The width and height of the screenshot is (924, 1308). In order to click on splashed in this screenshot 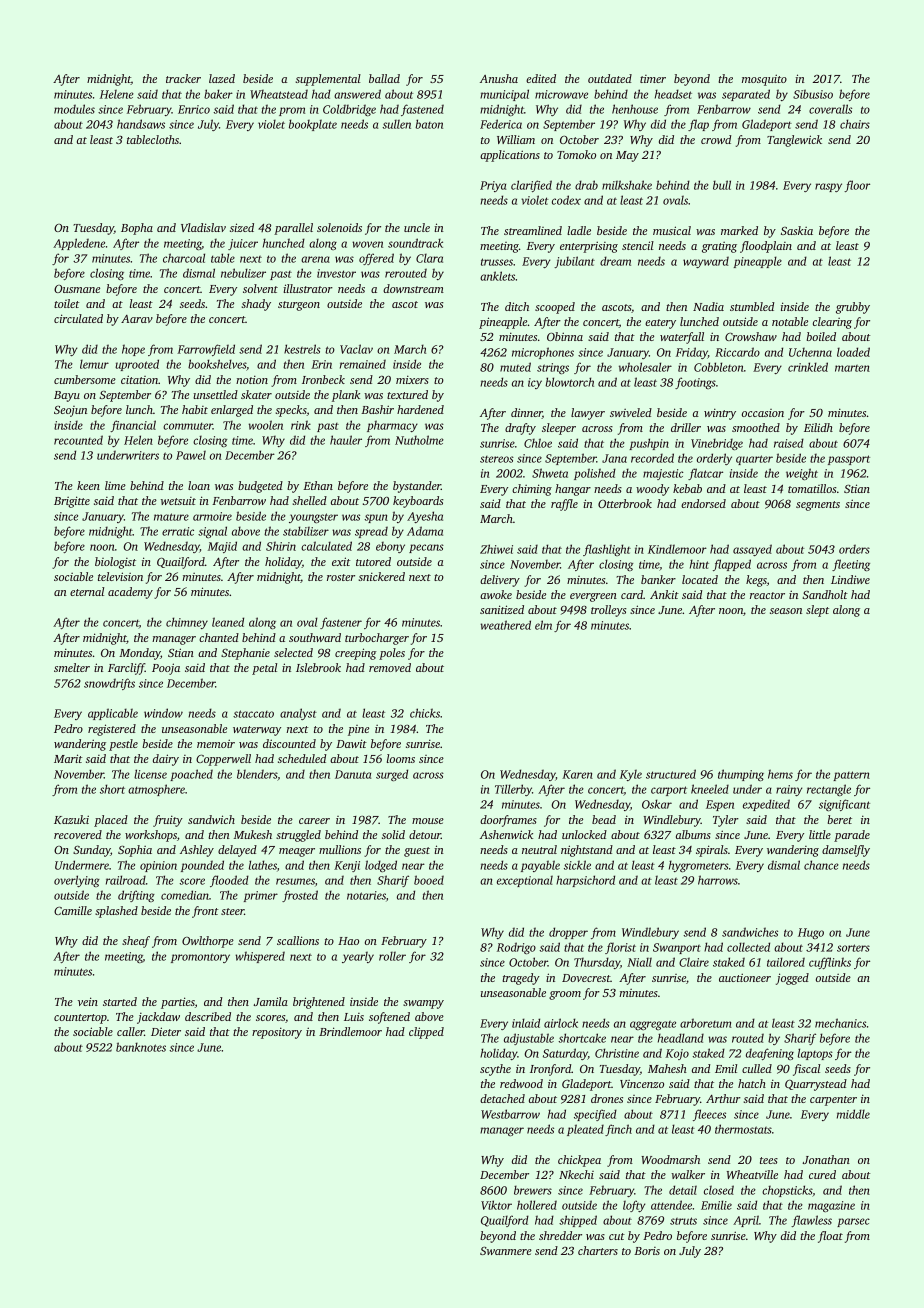, I will do `click(116, 912)`.
